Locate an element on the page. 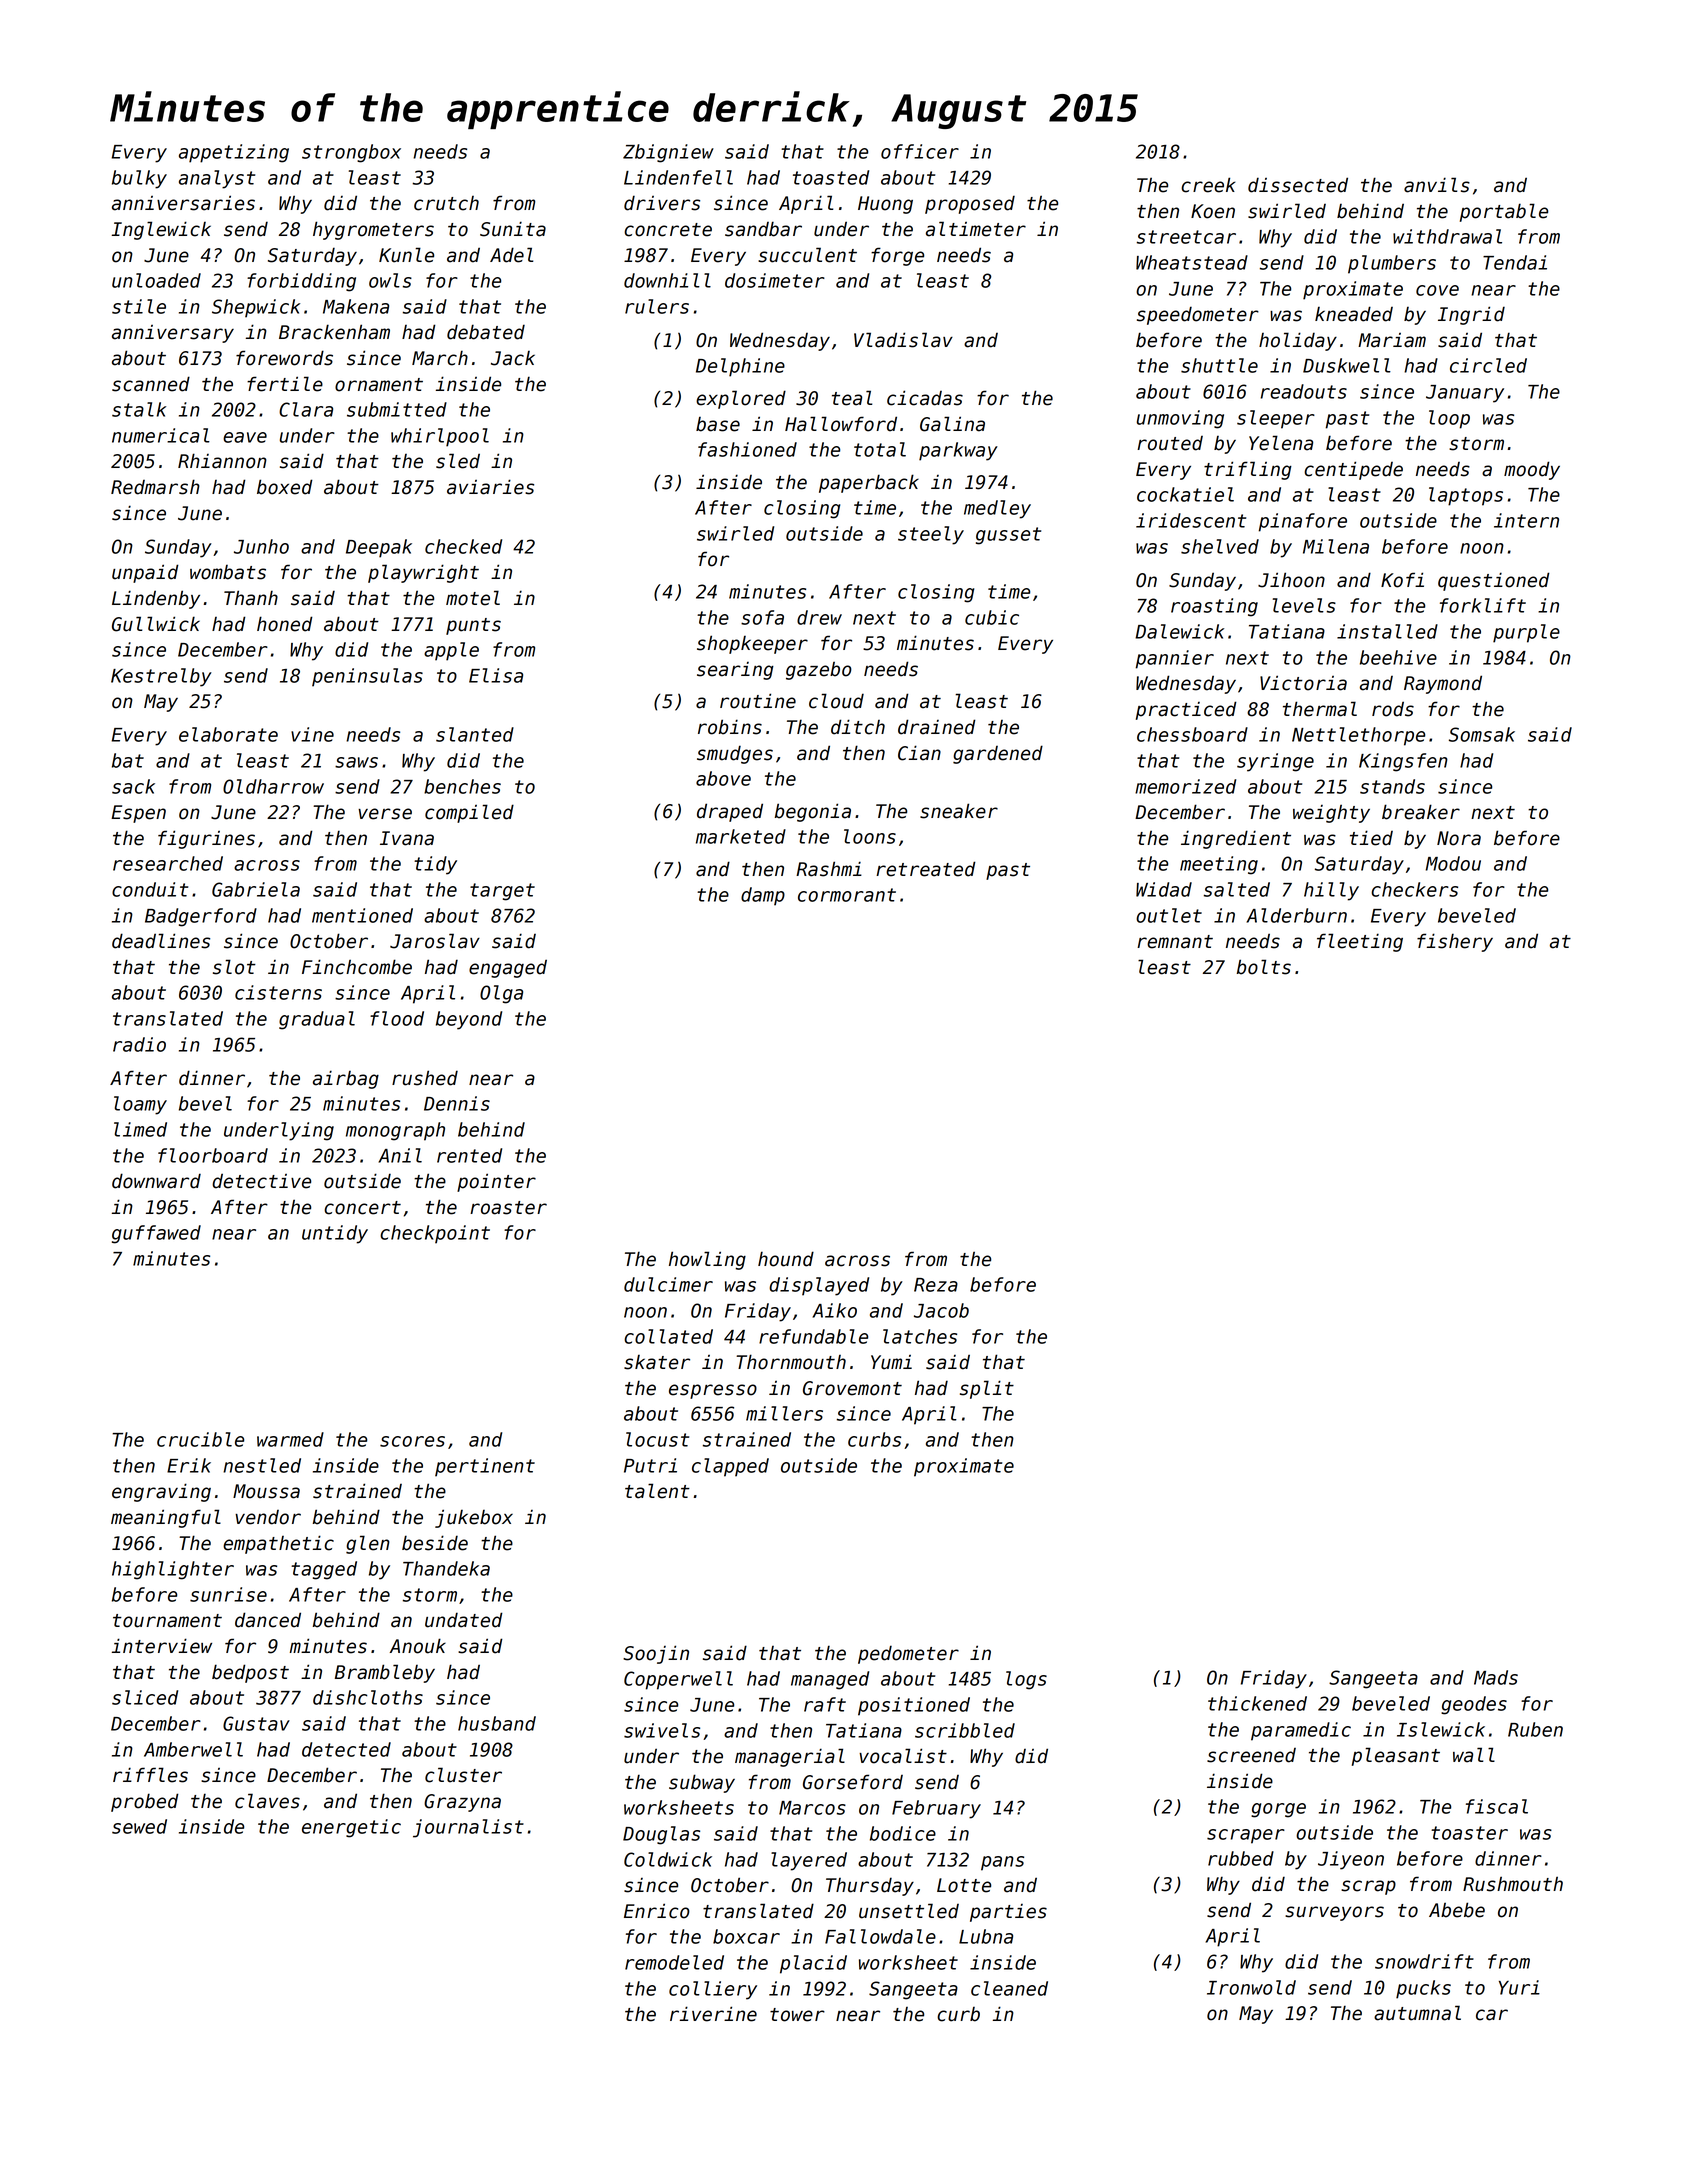 The width and height of the document is (1683, 2178). Ivana is located at coordinates (407, 838).
